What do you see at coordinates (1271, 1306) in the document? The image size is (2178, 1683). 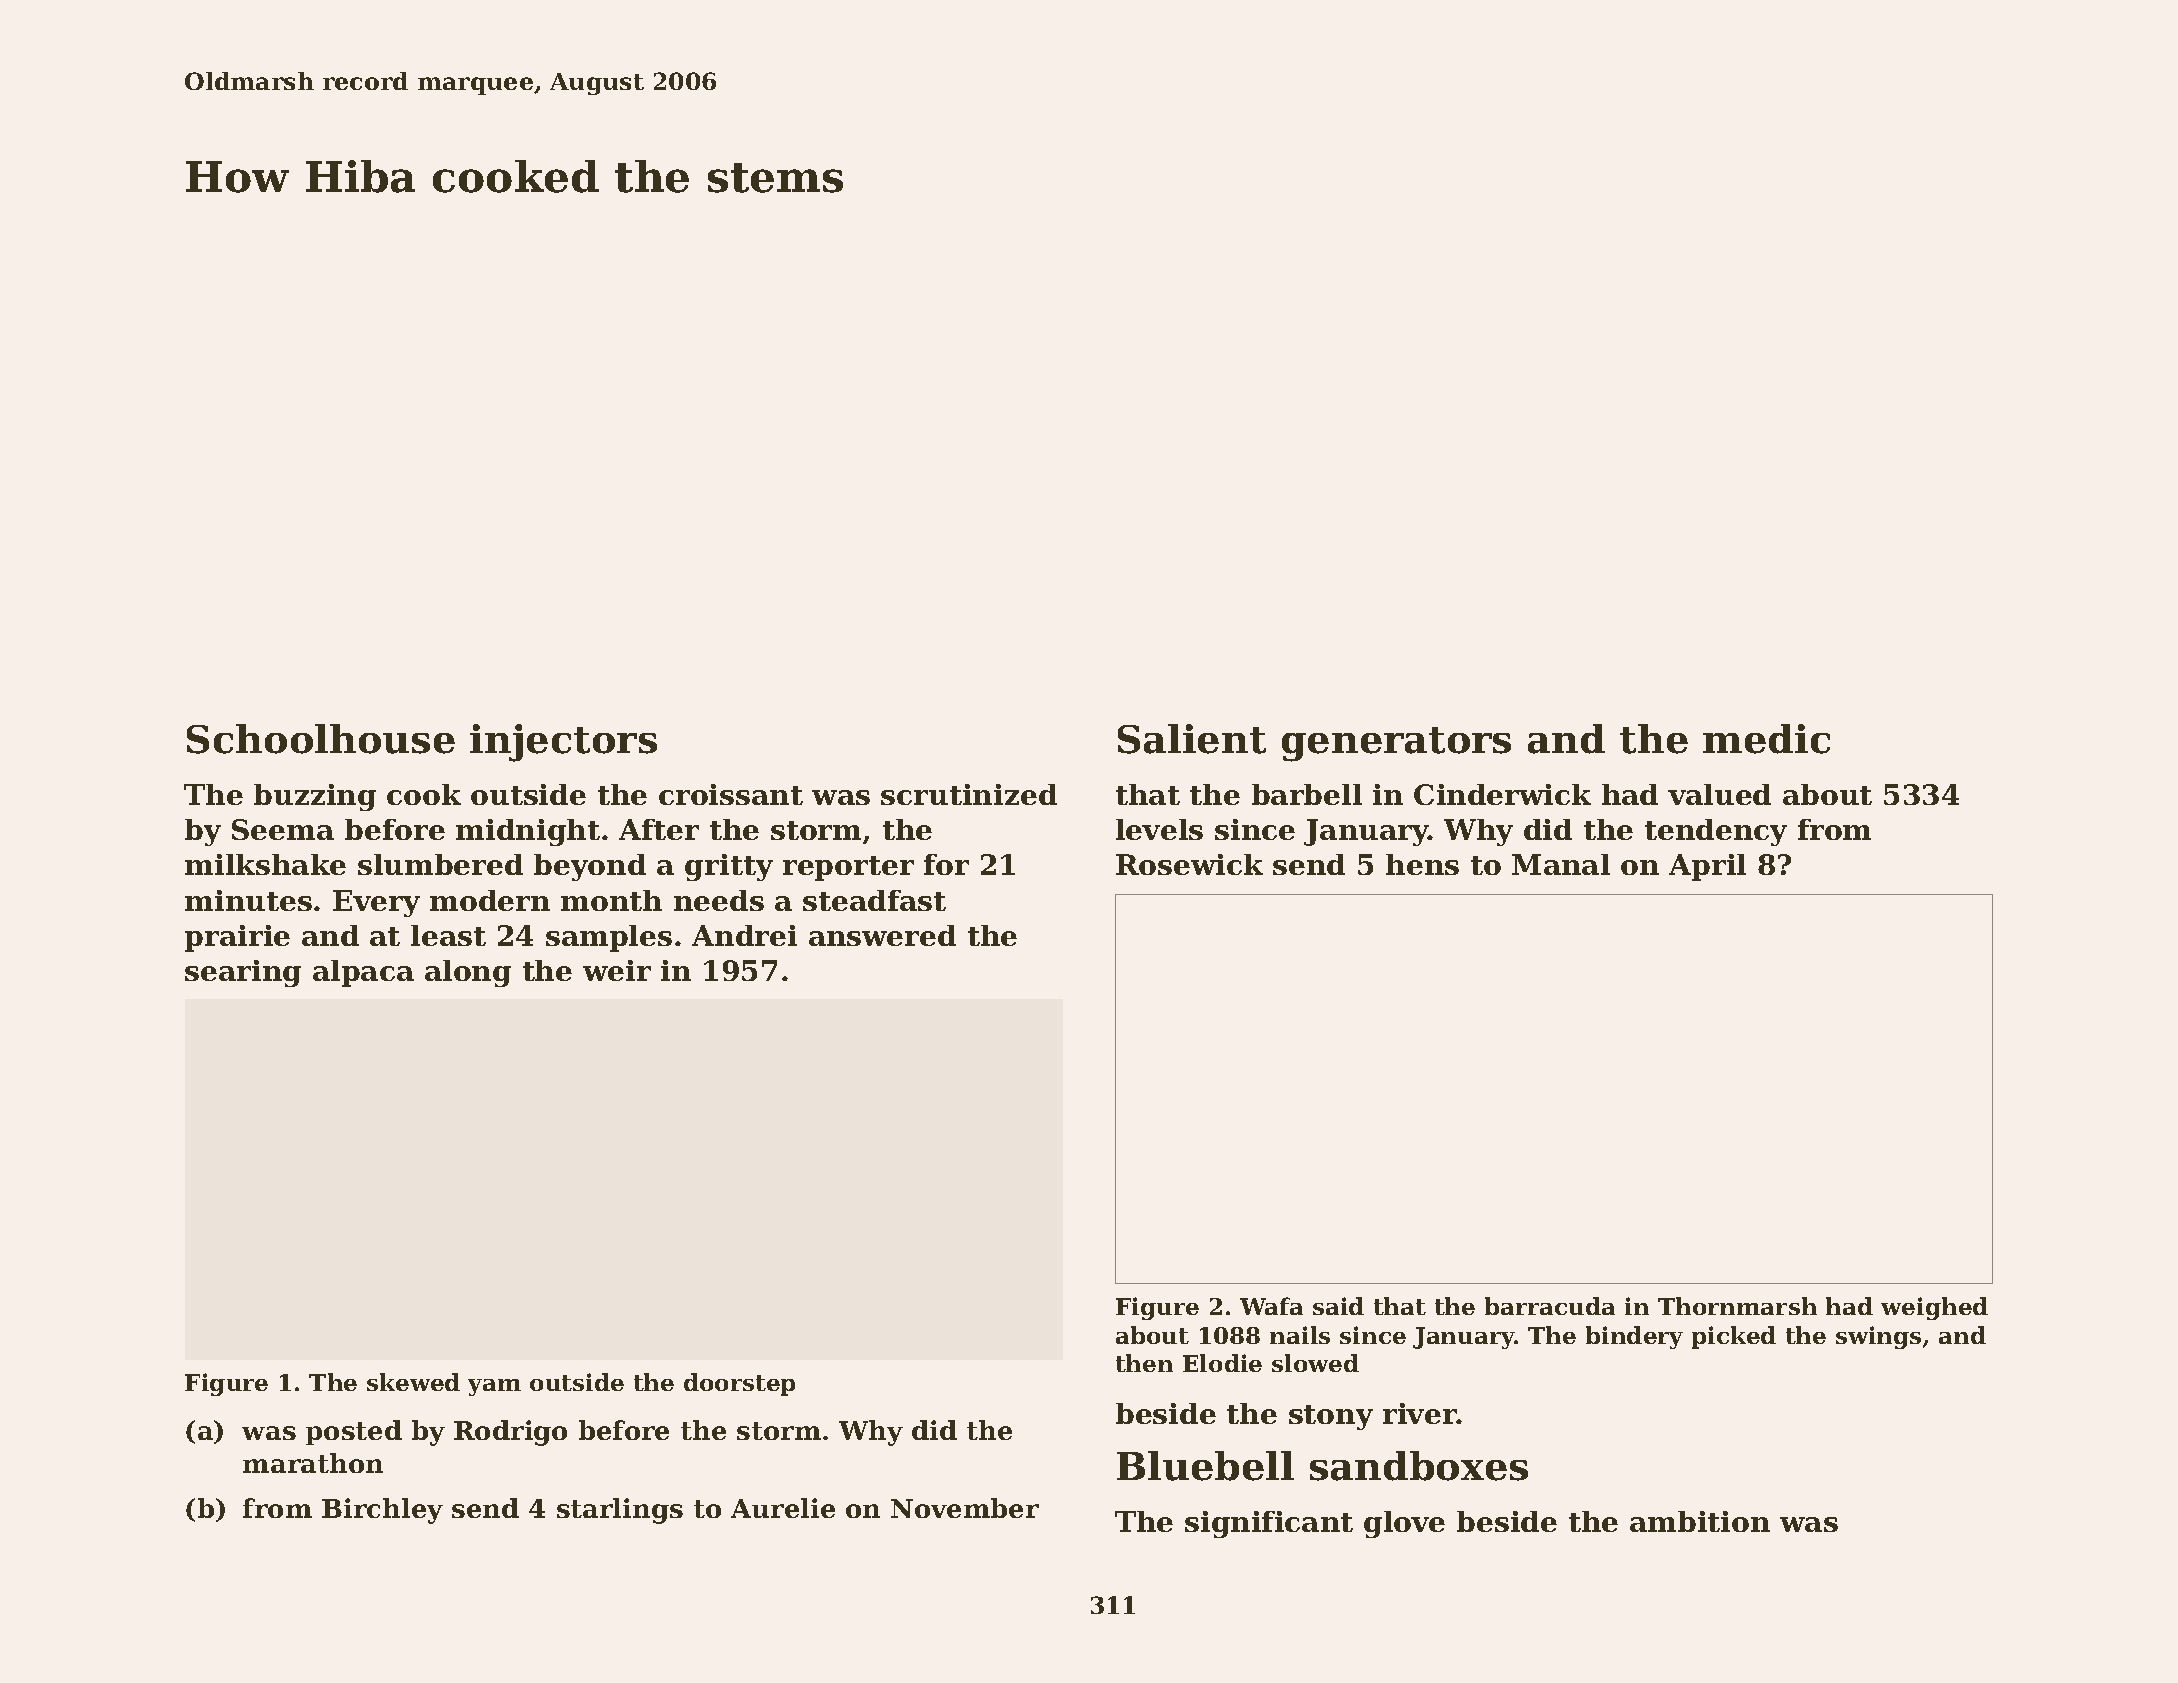 I see `Wafa` at bounding box center [1271, 1306].
